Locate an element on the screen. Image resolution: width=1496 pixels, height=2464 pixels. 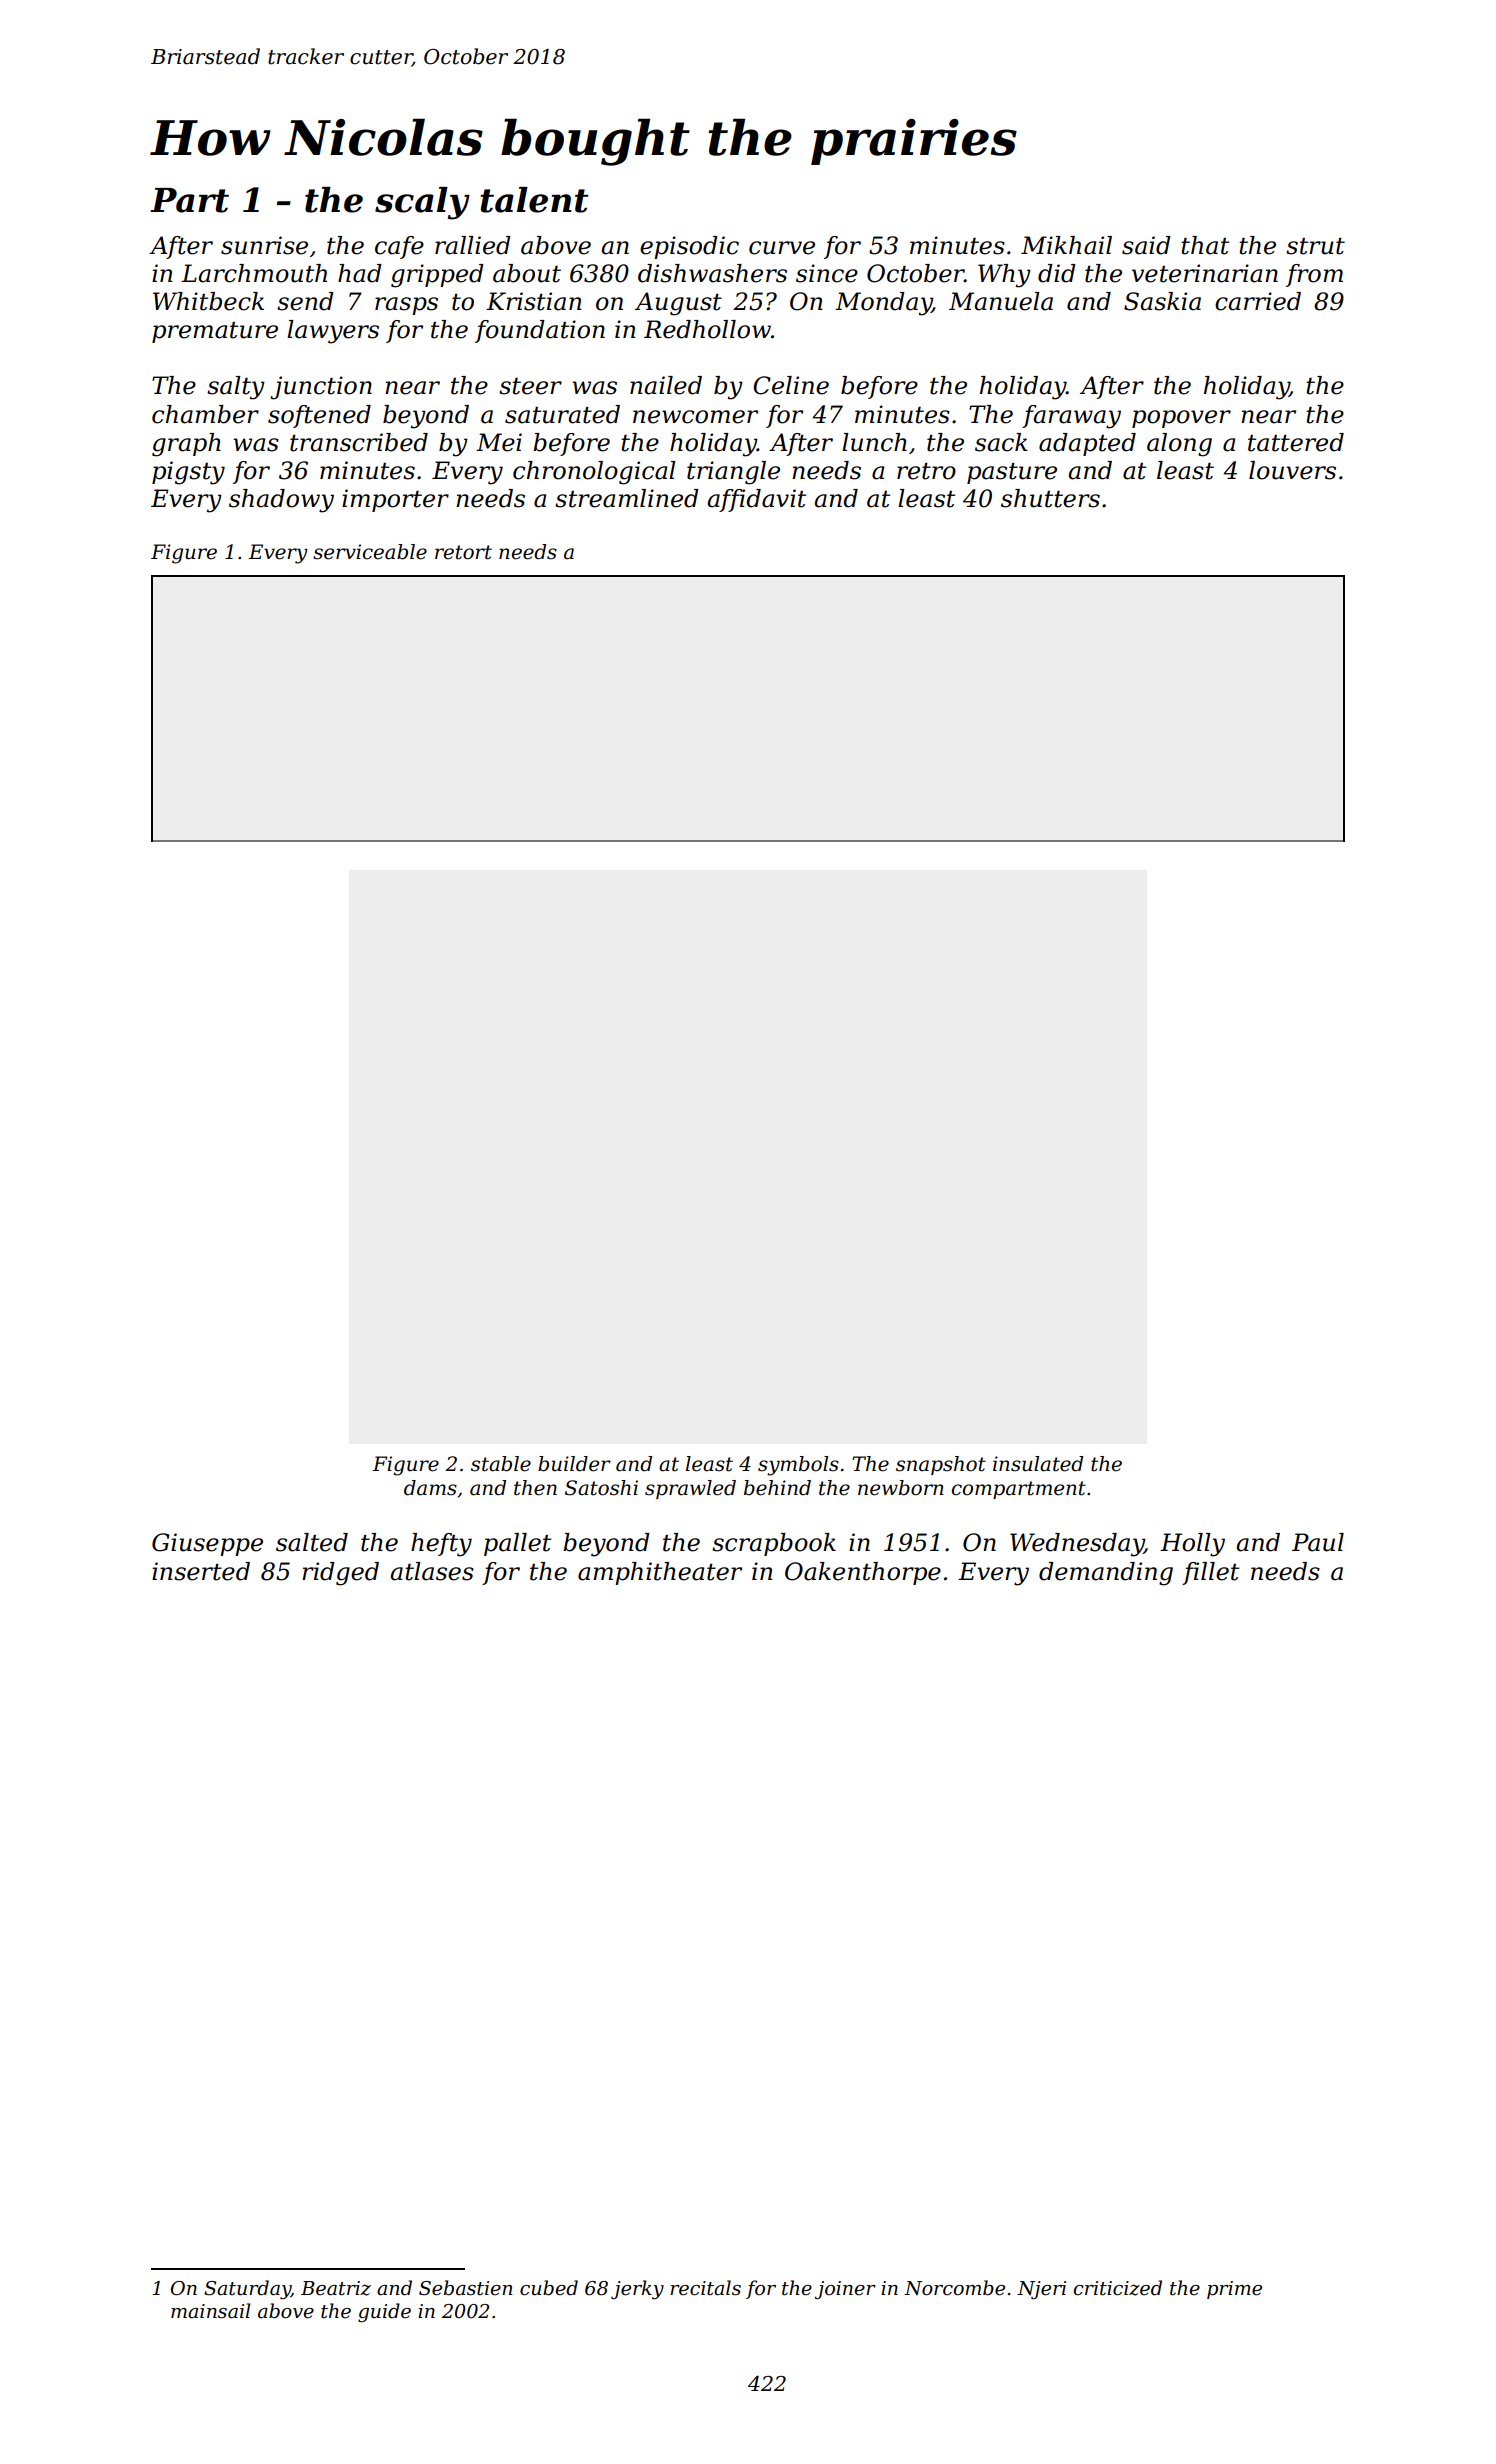
demanding is located at coordinates (1106, 1574).
